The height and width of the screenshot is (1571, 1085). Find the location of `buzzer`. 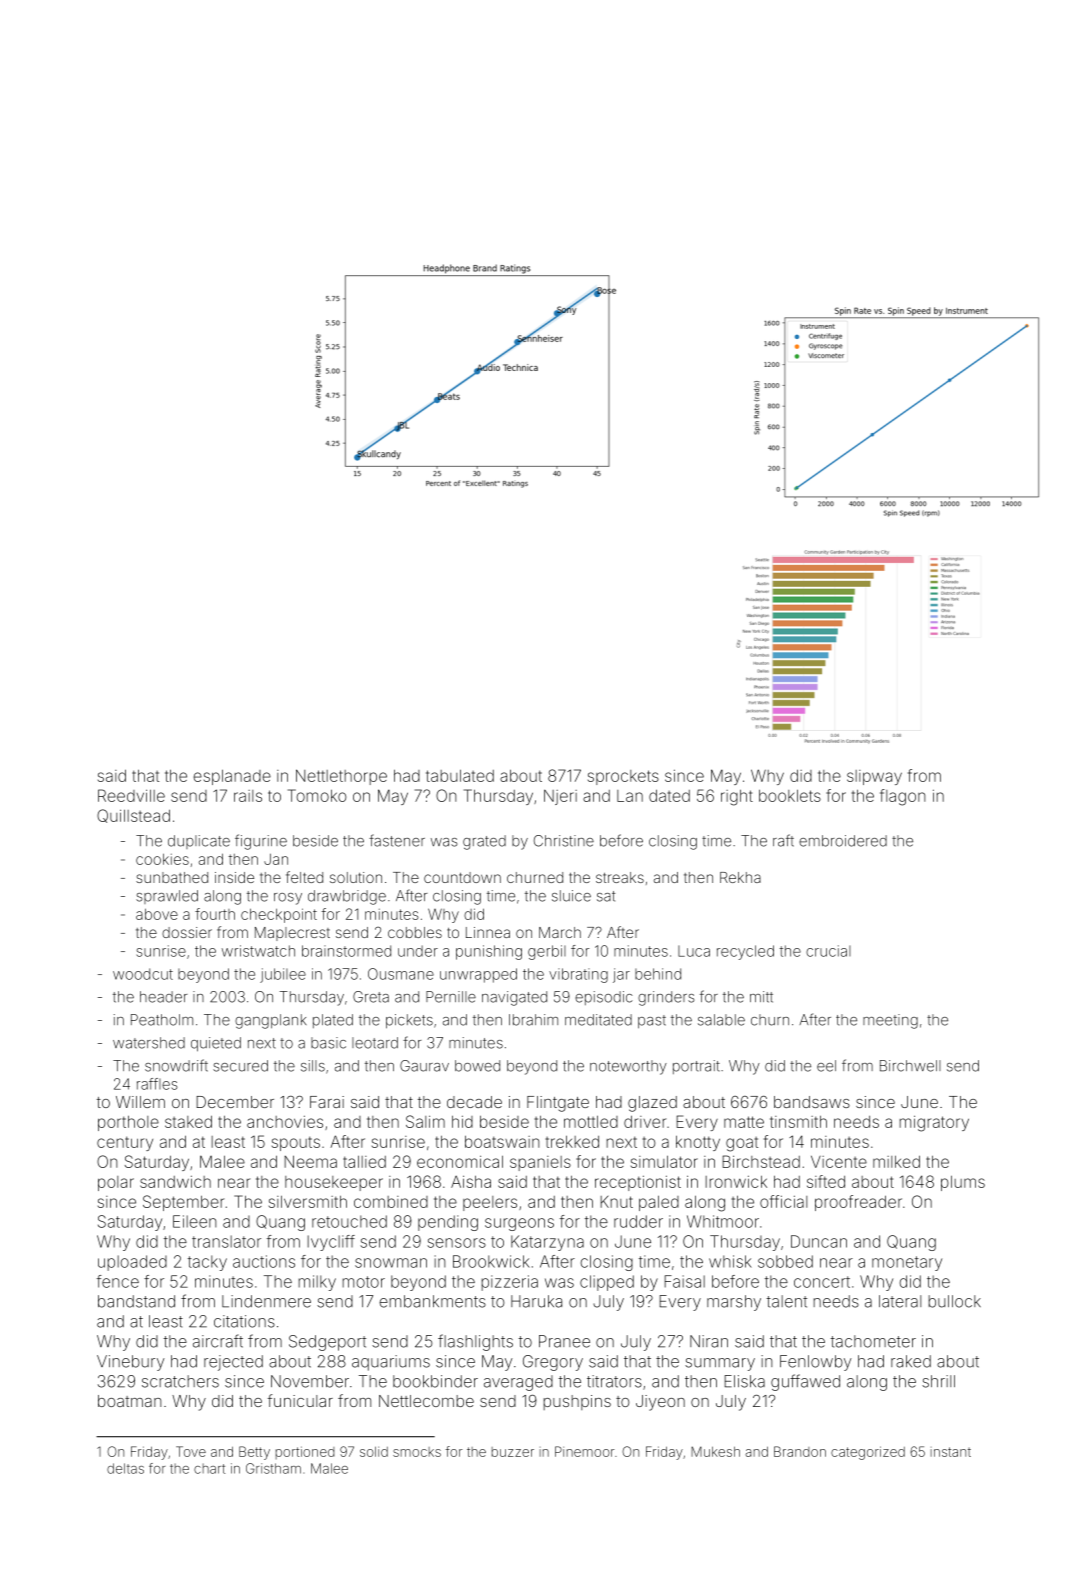

buzzer is located at coordinates (513, 1452).
